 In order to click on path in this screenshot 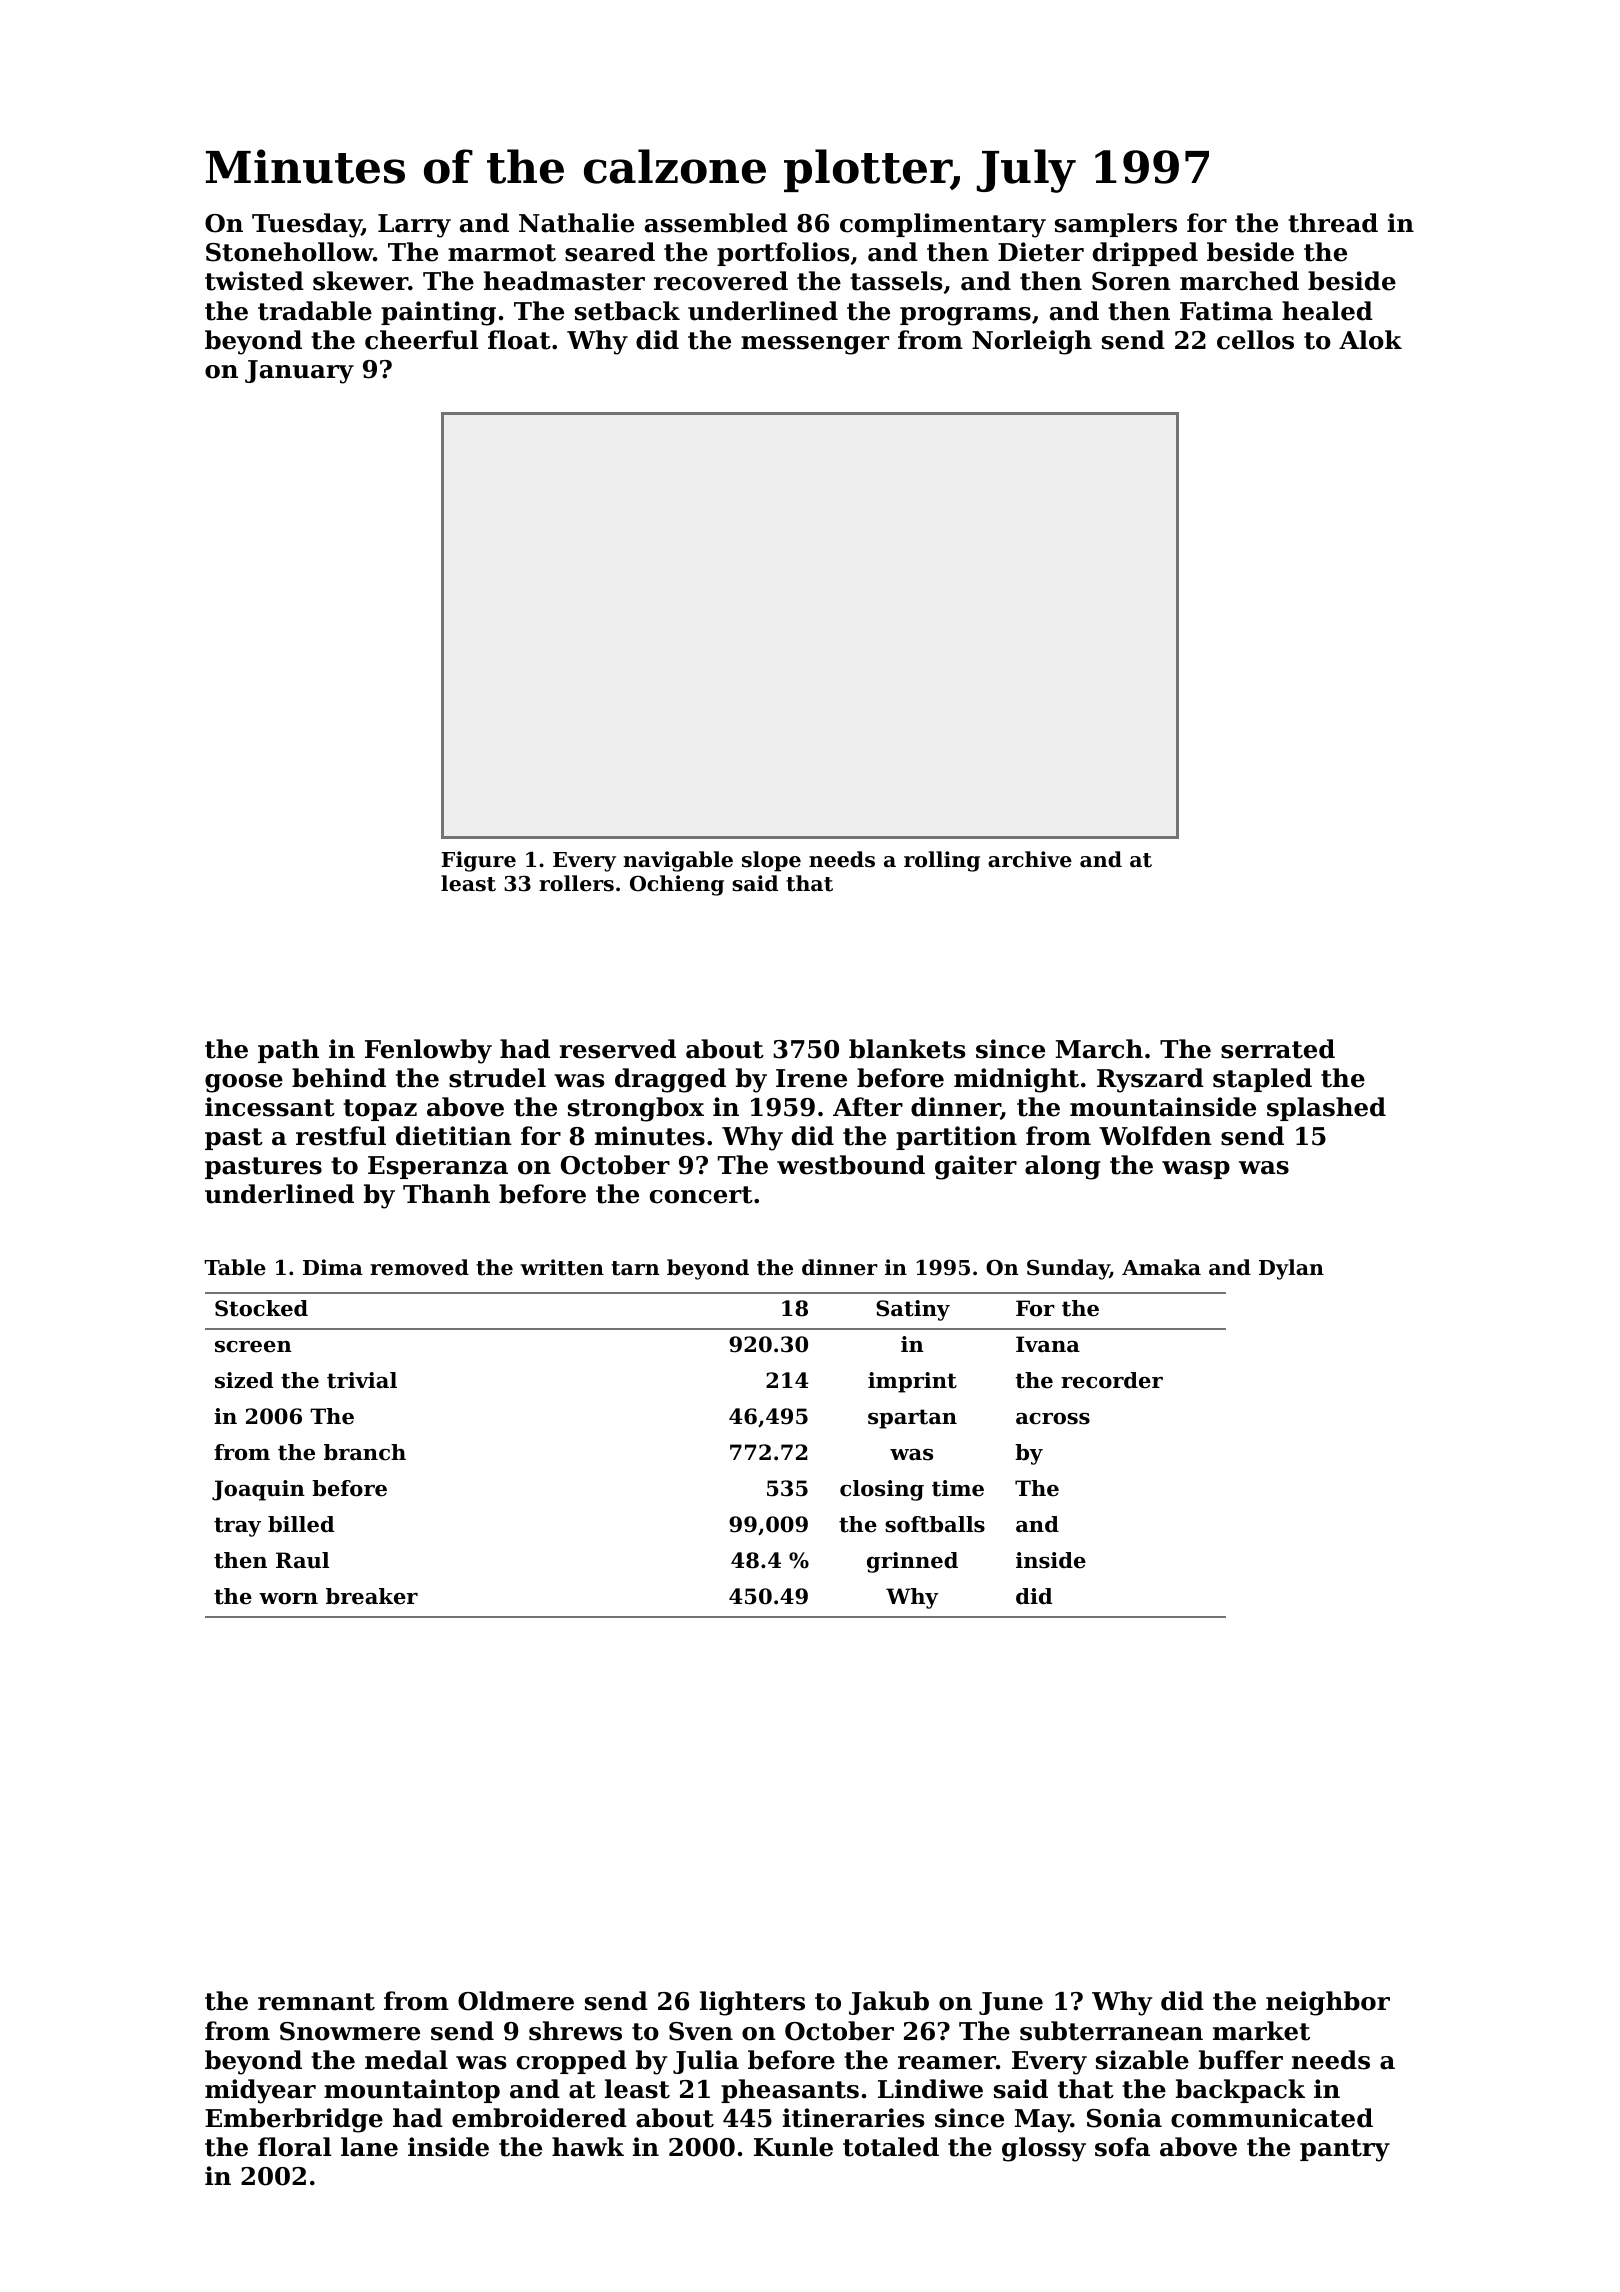, I will do `click(288, 1051)`.
